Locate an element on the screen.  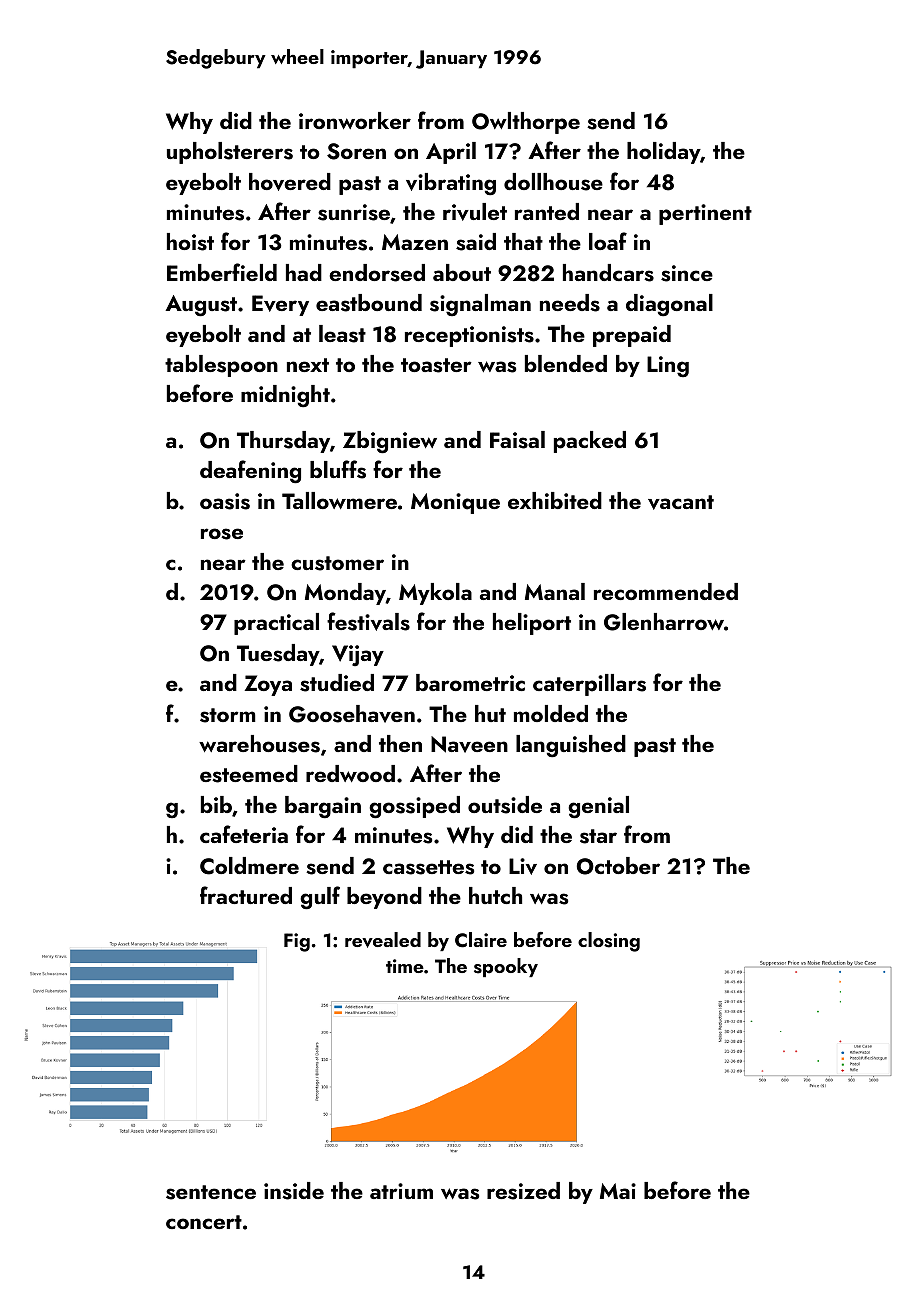
holiday is located at coordinates (663, 153).
